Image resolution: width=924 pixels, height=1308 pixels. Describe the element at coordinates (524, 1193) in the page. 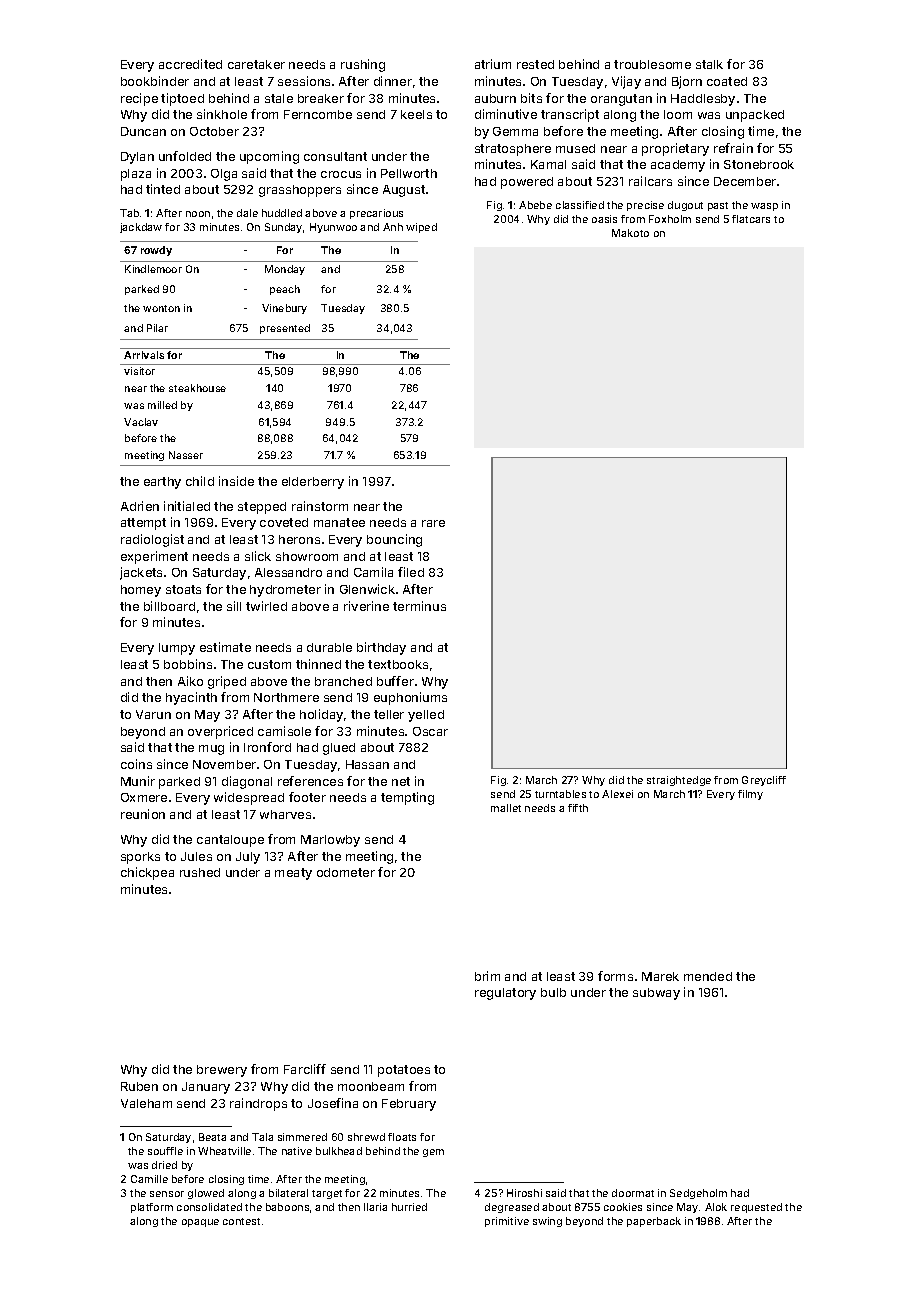

I see `Hiroshi` at that location.
